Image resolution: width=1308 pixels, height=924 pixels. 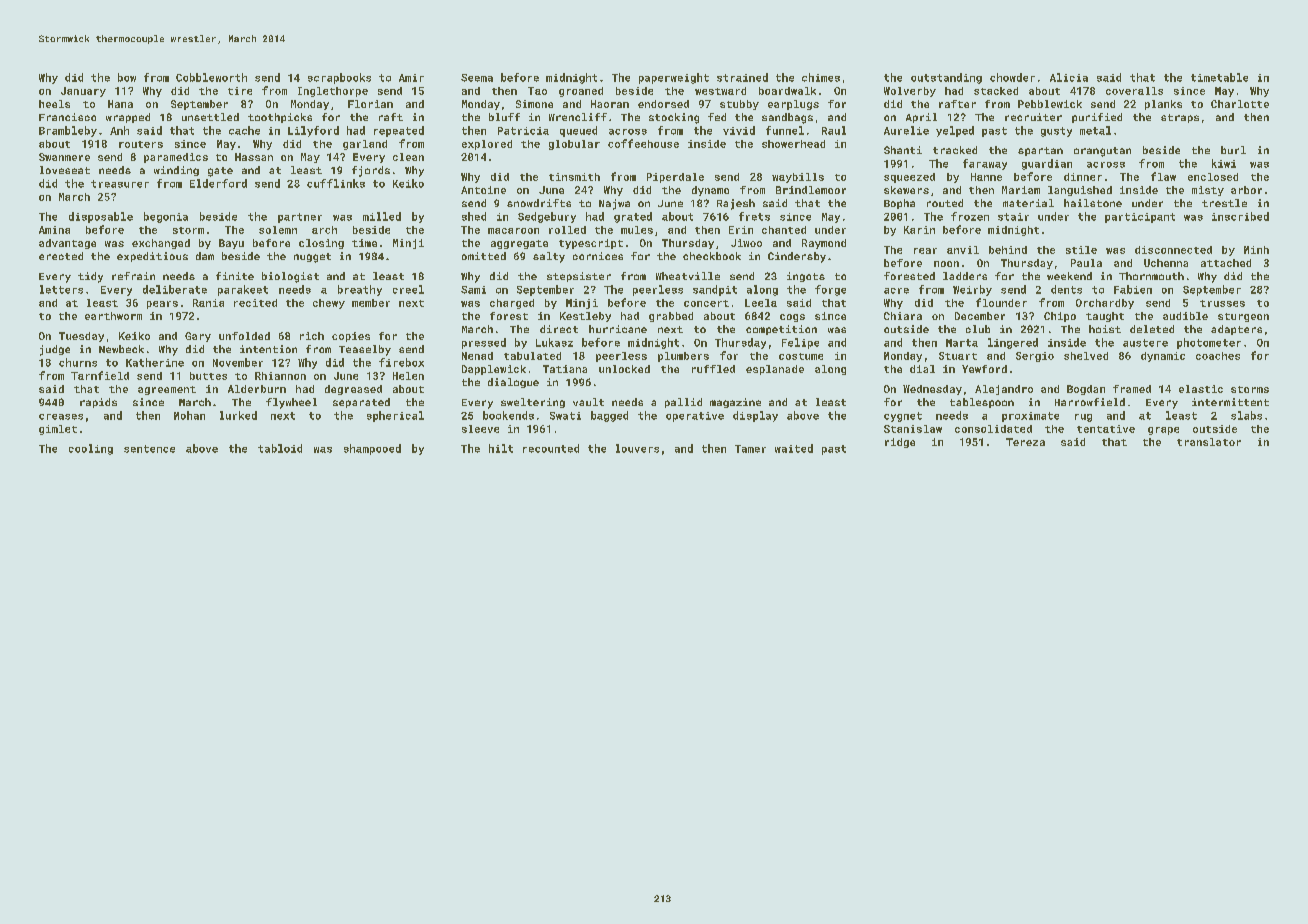 I want to click on typescript, so click(x=591, y=244).
